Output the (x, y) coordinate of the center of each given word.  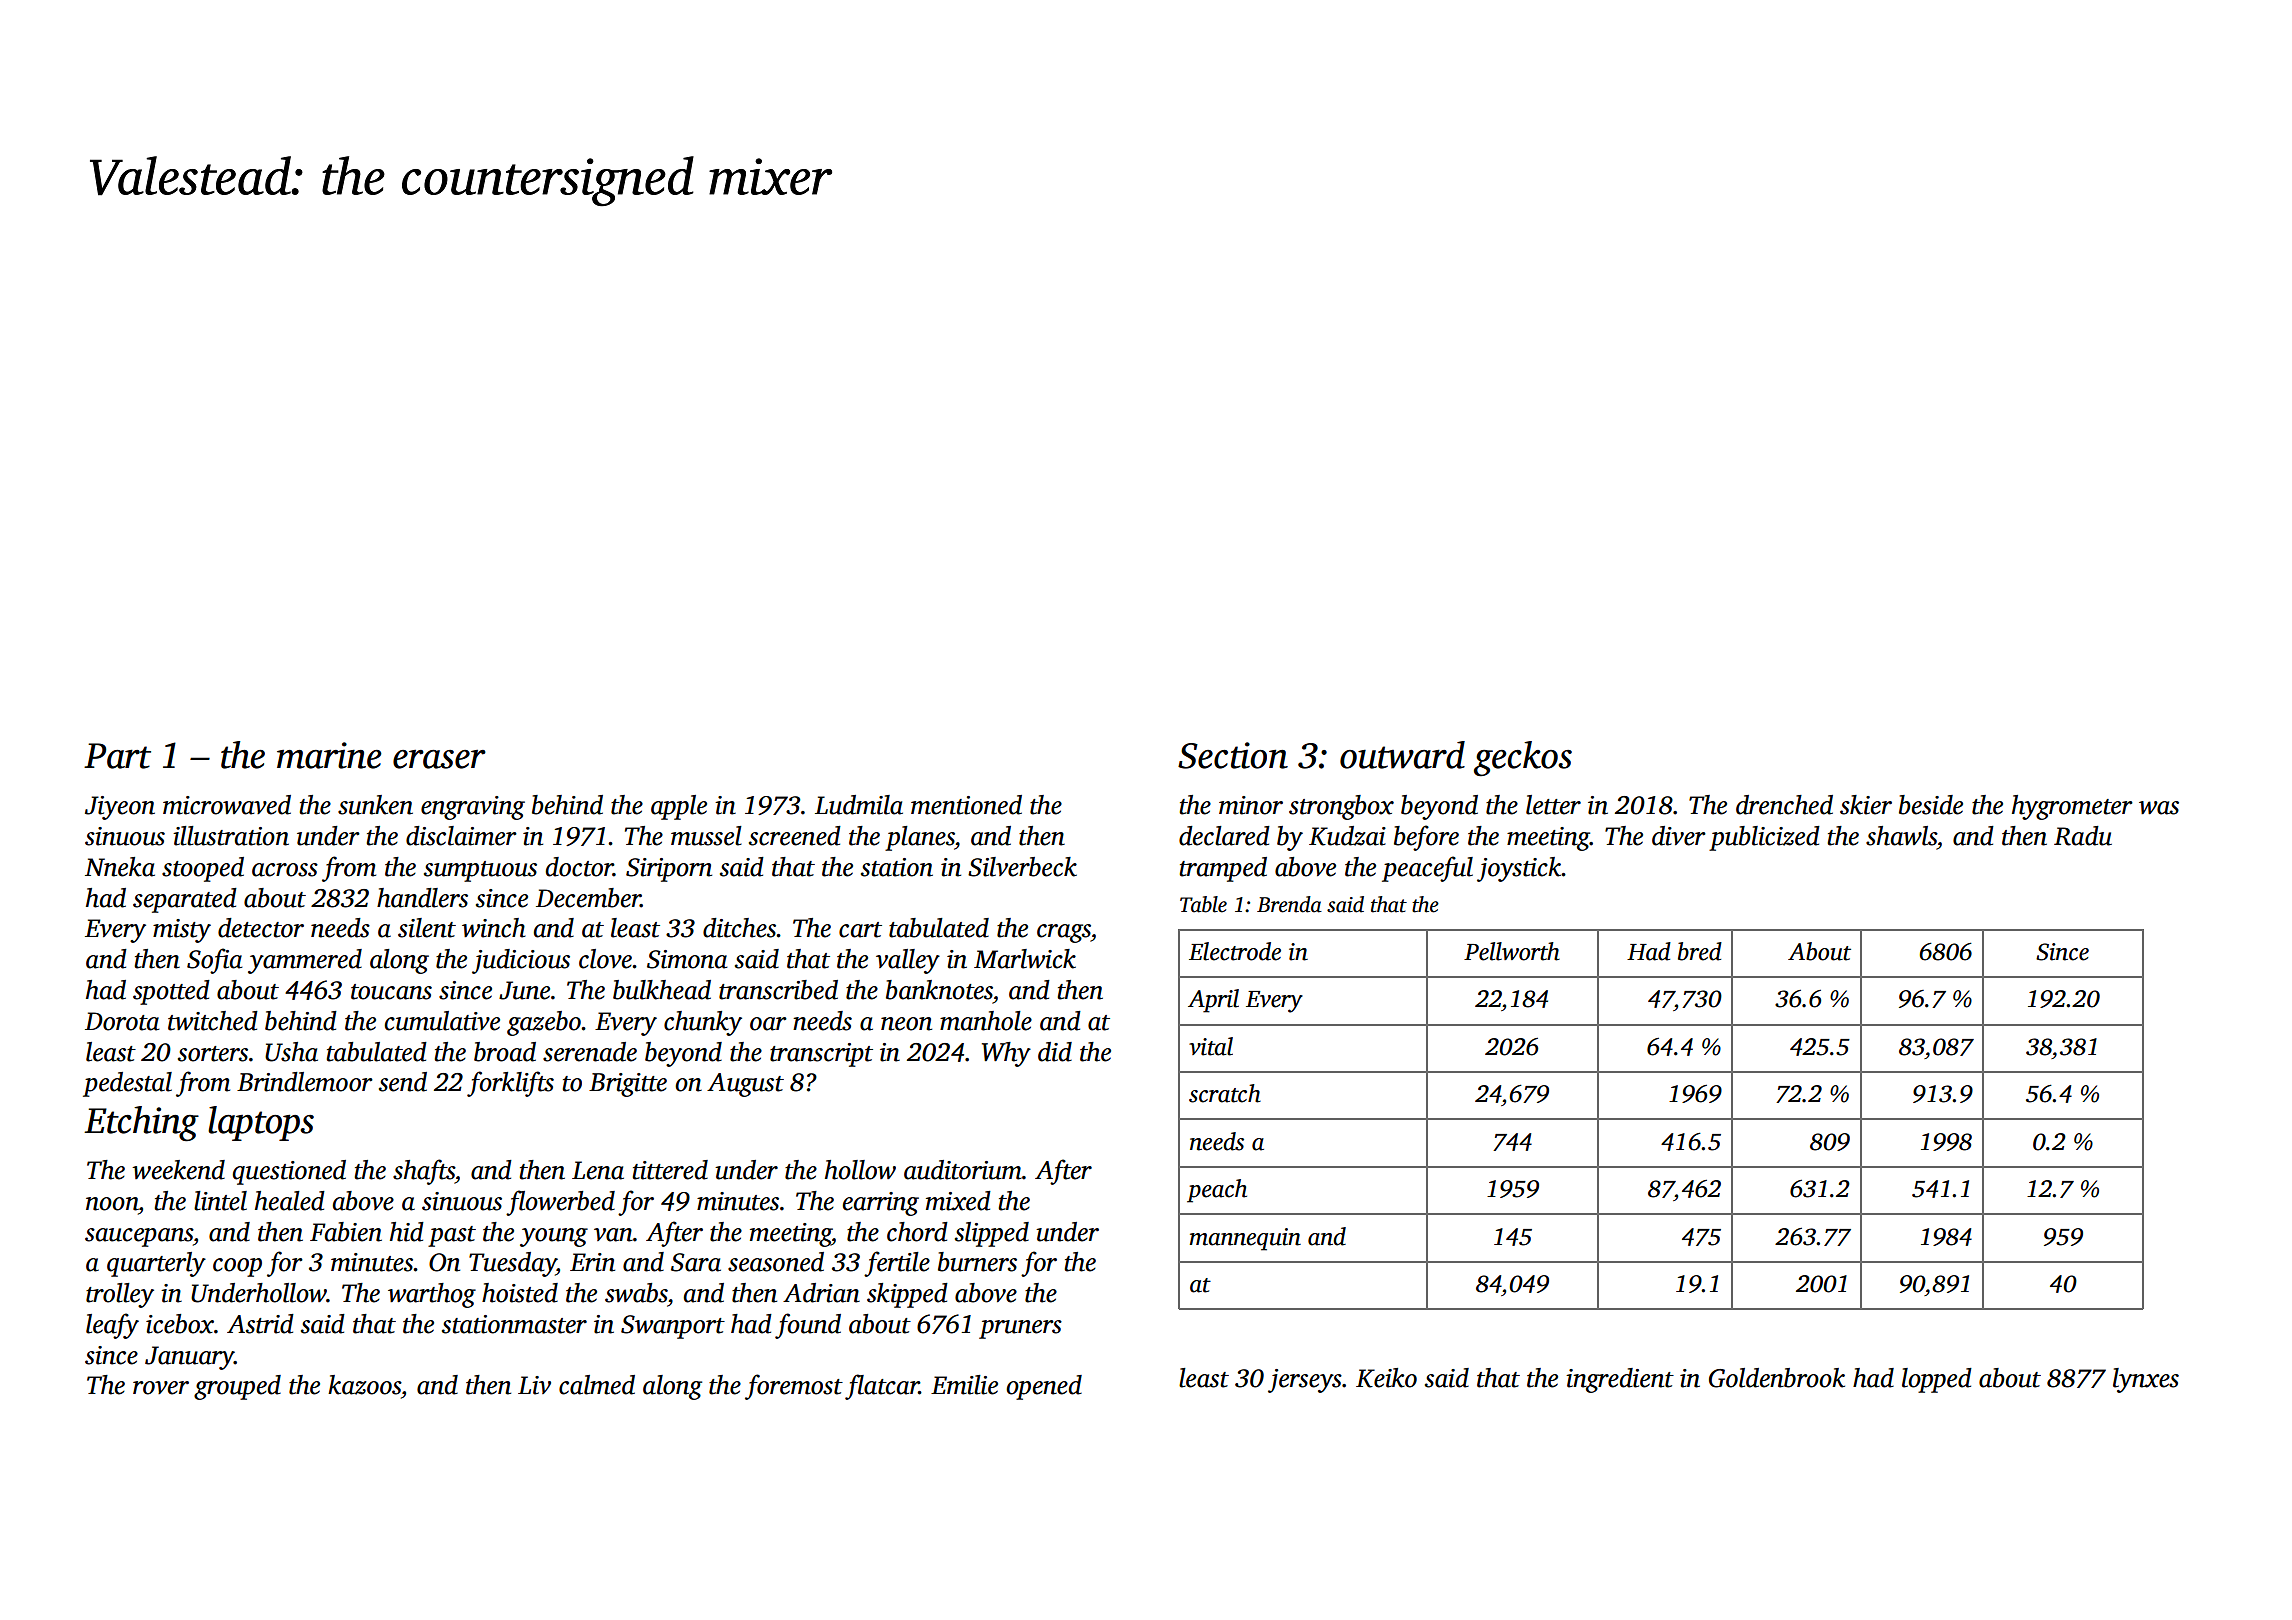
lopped (1937, 1380)
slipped (992, 1234)
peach (1217, 1191)
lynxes (2146, 1380)
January (189, 1358)
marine (329, 755)
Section (1233, 755)
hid (407, 1232)
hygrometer (2072, 807)
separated (185, 900)
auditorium (963, 1170)
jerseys (1305, 1381)
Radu (2083, 836)
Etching (141, 1124)
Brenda (1289, 904)
